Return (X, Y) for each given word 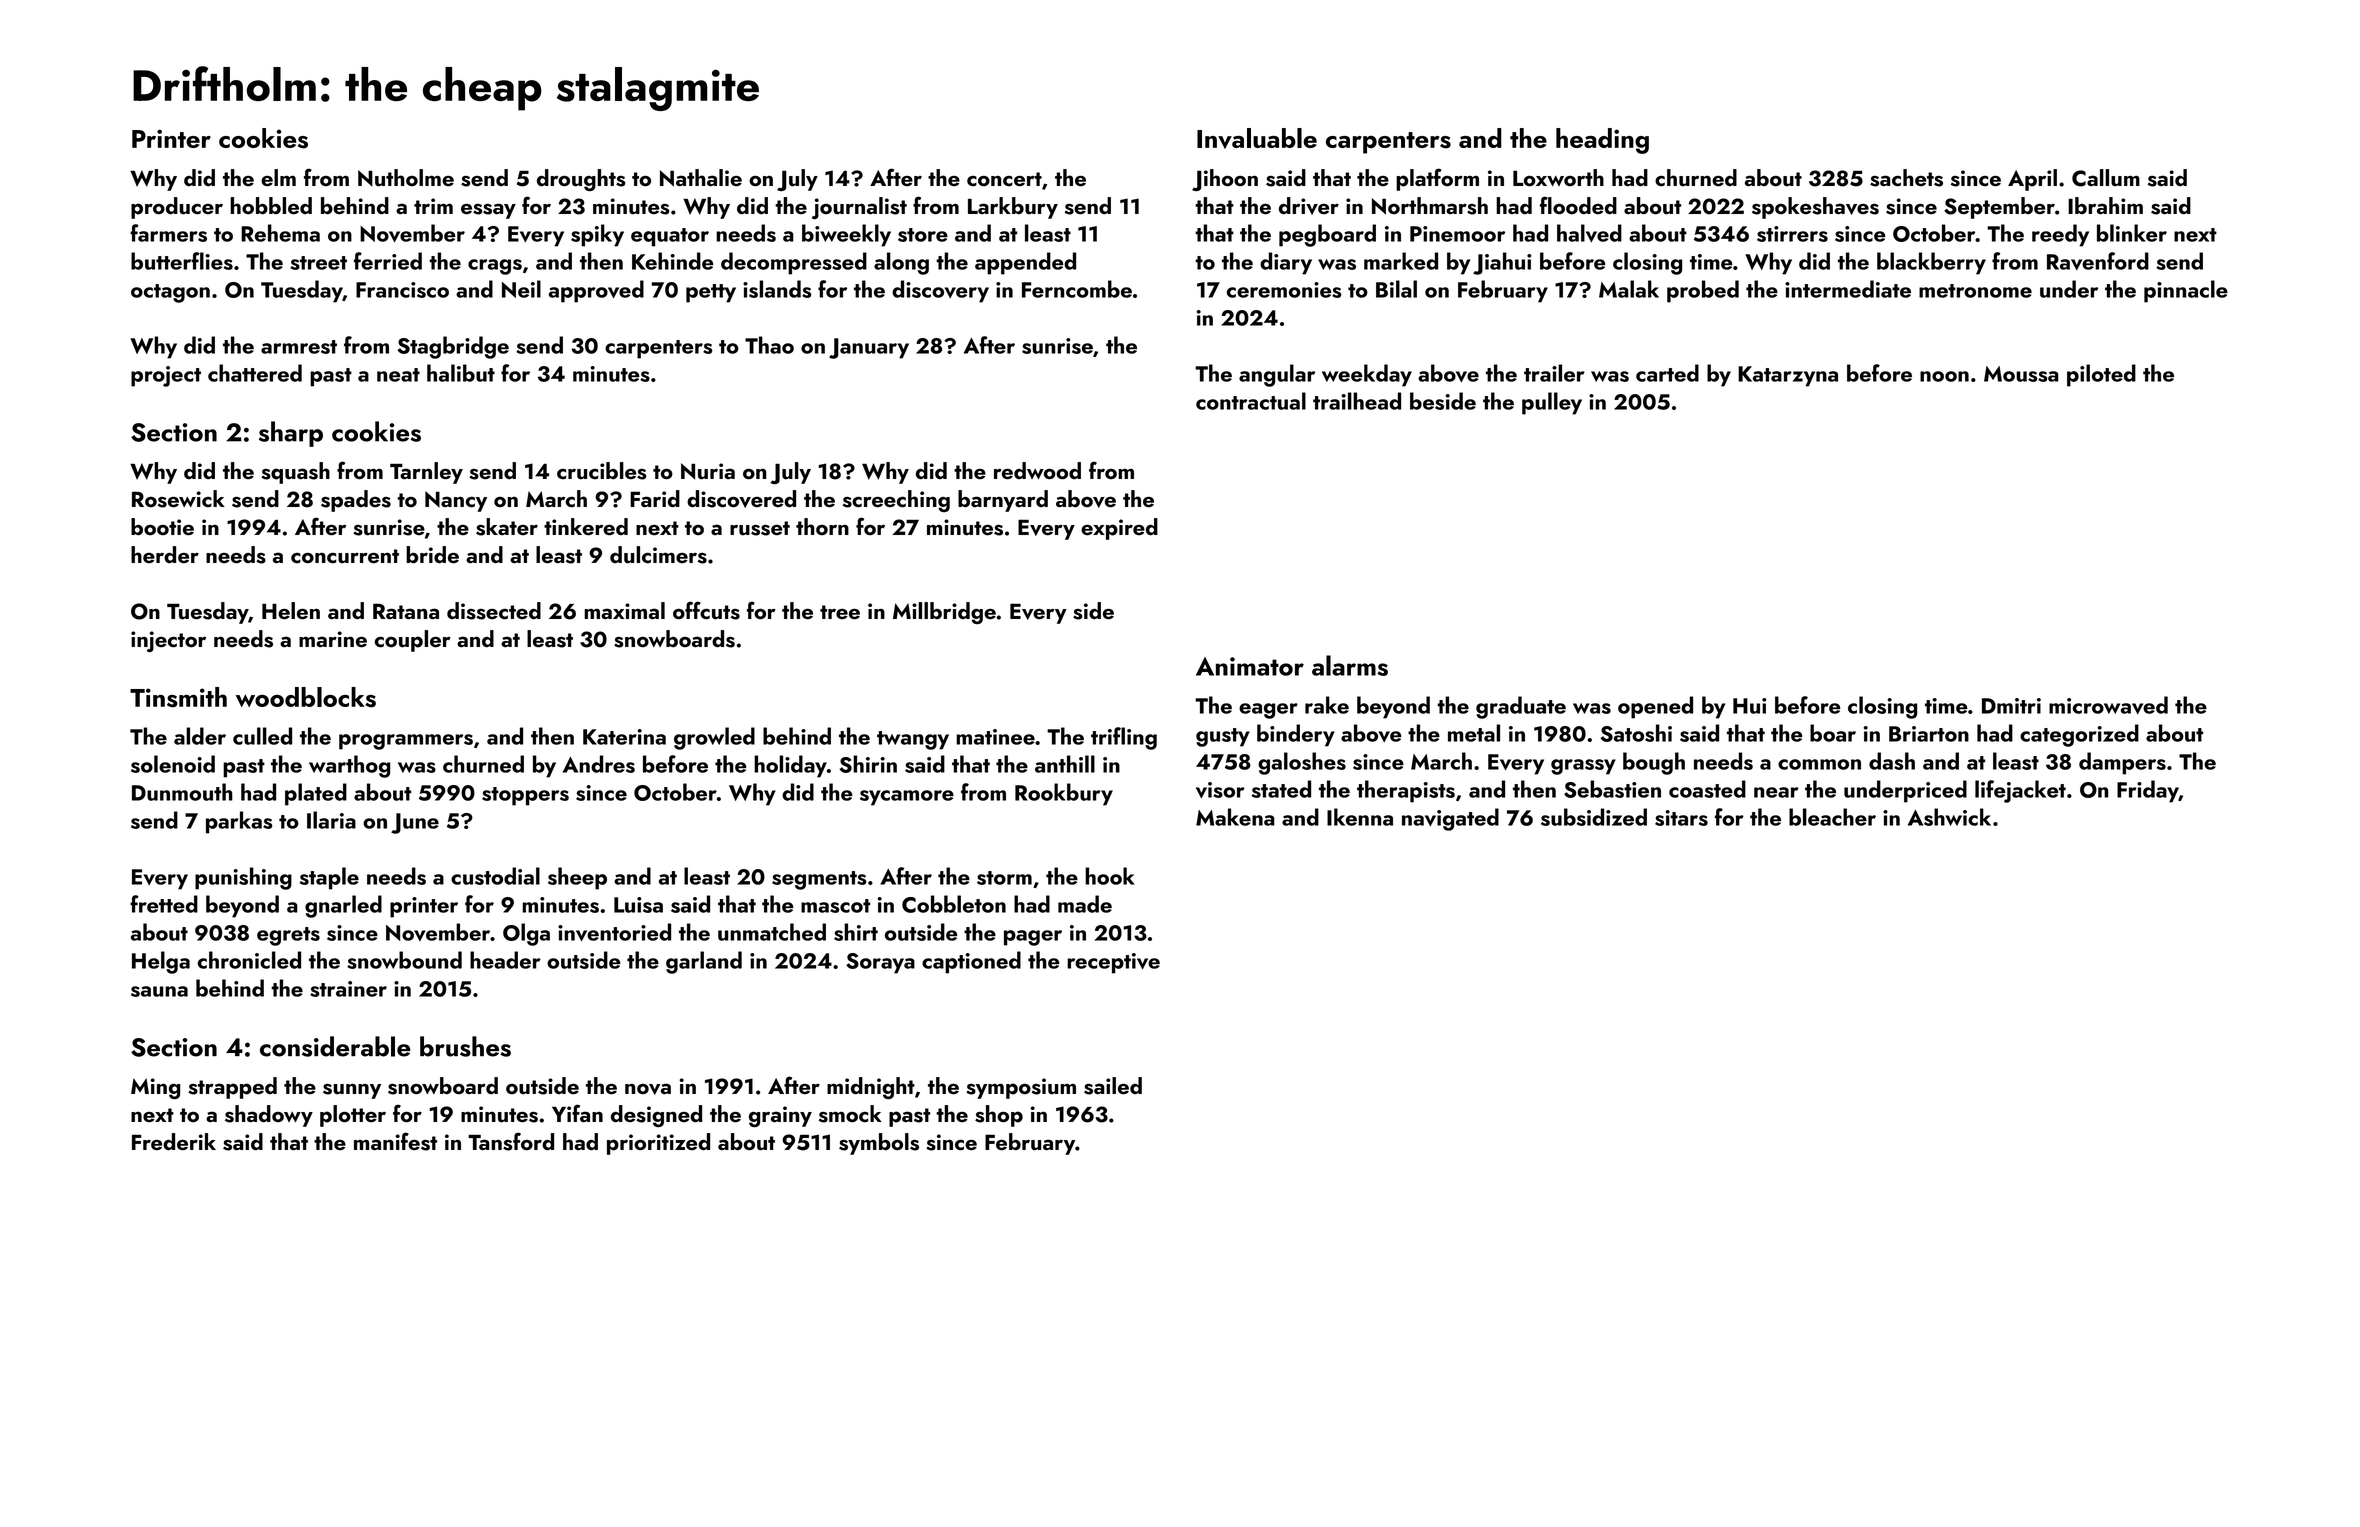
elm (278, 178)
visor (1220, 790)
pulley (1552, 403)
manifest (395, 1141)
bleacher (1832, 817)
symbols (879, 1144)
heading (1602, 141)
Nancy (456, 501)
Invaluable (1257, 138)
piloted (2101, 375)
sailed (1113, 1086)
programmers (406, 742)
